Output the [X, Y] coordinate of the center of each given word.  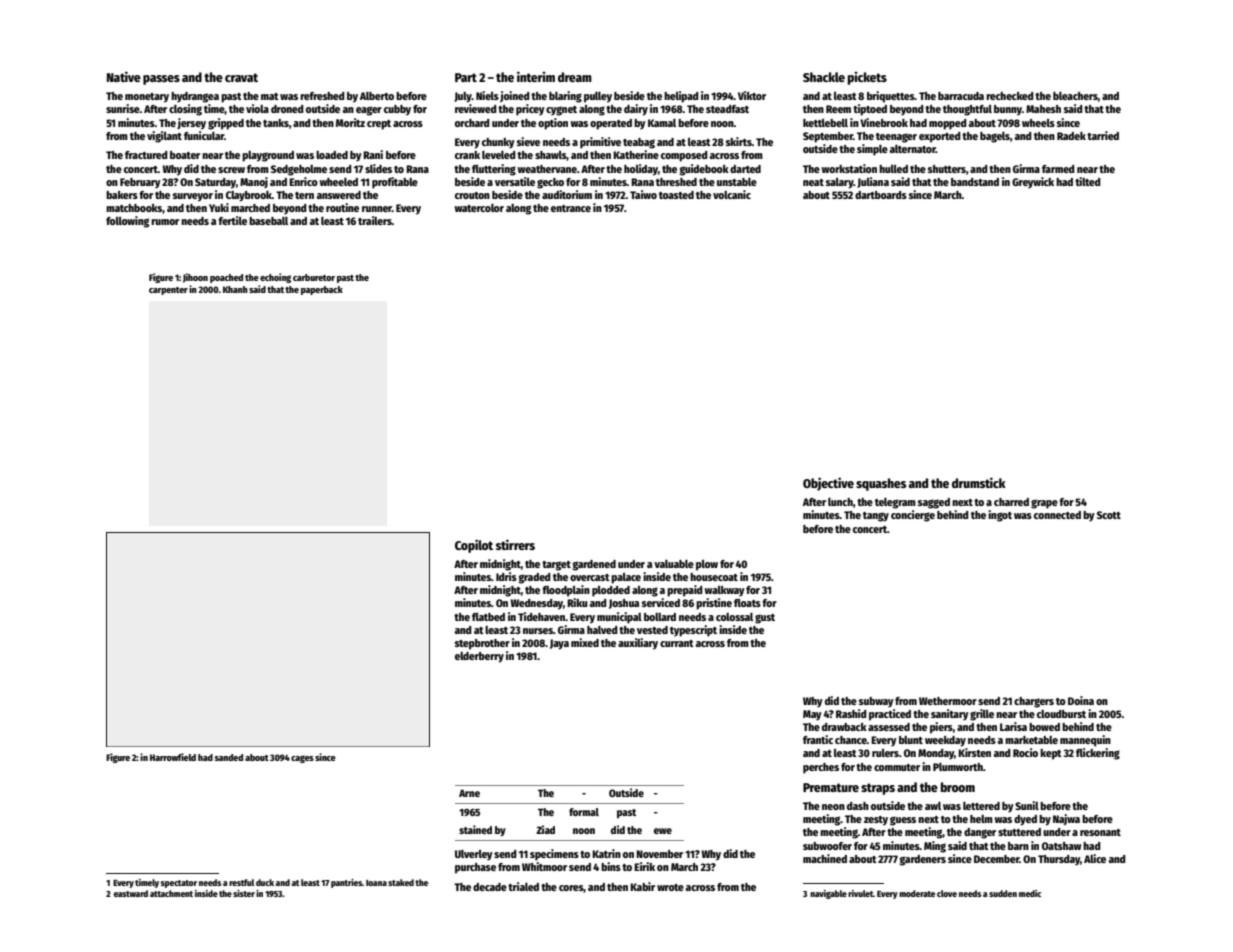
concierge [913, 516]
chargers [1034, 702]
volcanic [732, 194]
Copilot [474, 546]
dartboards [881, 195]
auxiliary [638, 644]
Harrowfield [173, 757]
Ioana [376, 883]
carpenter [168, 291]
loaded [332, 155]
